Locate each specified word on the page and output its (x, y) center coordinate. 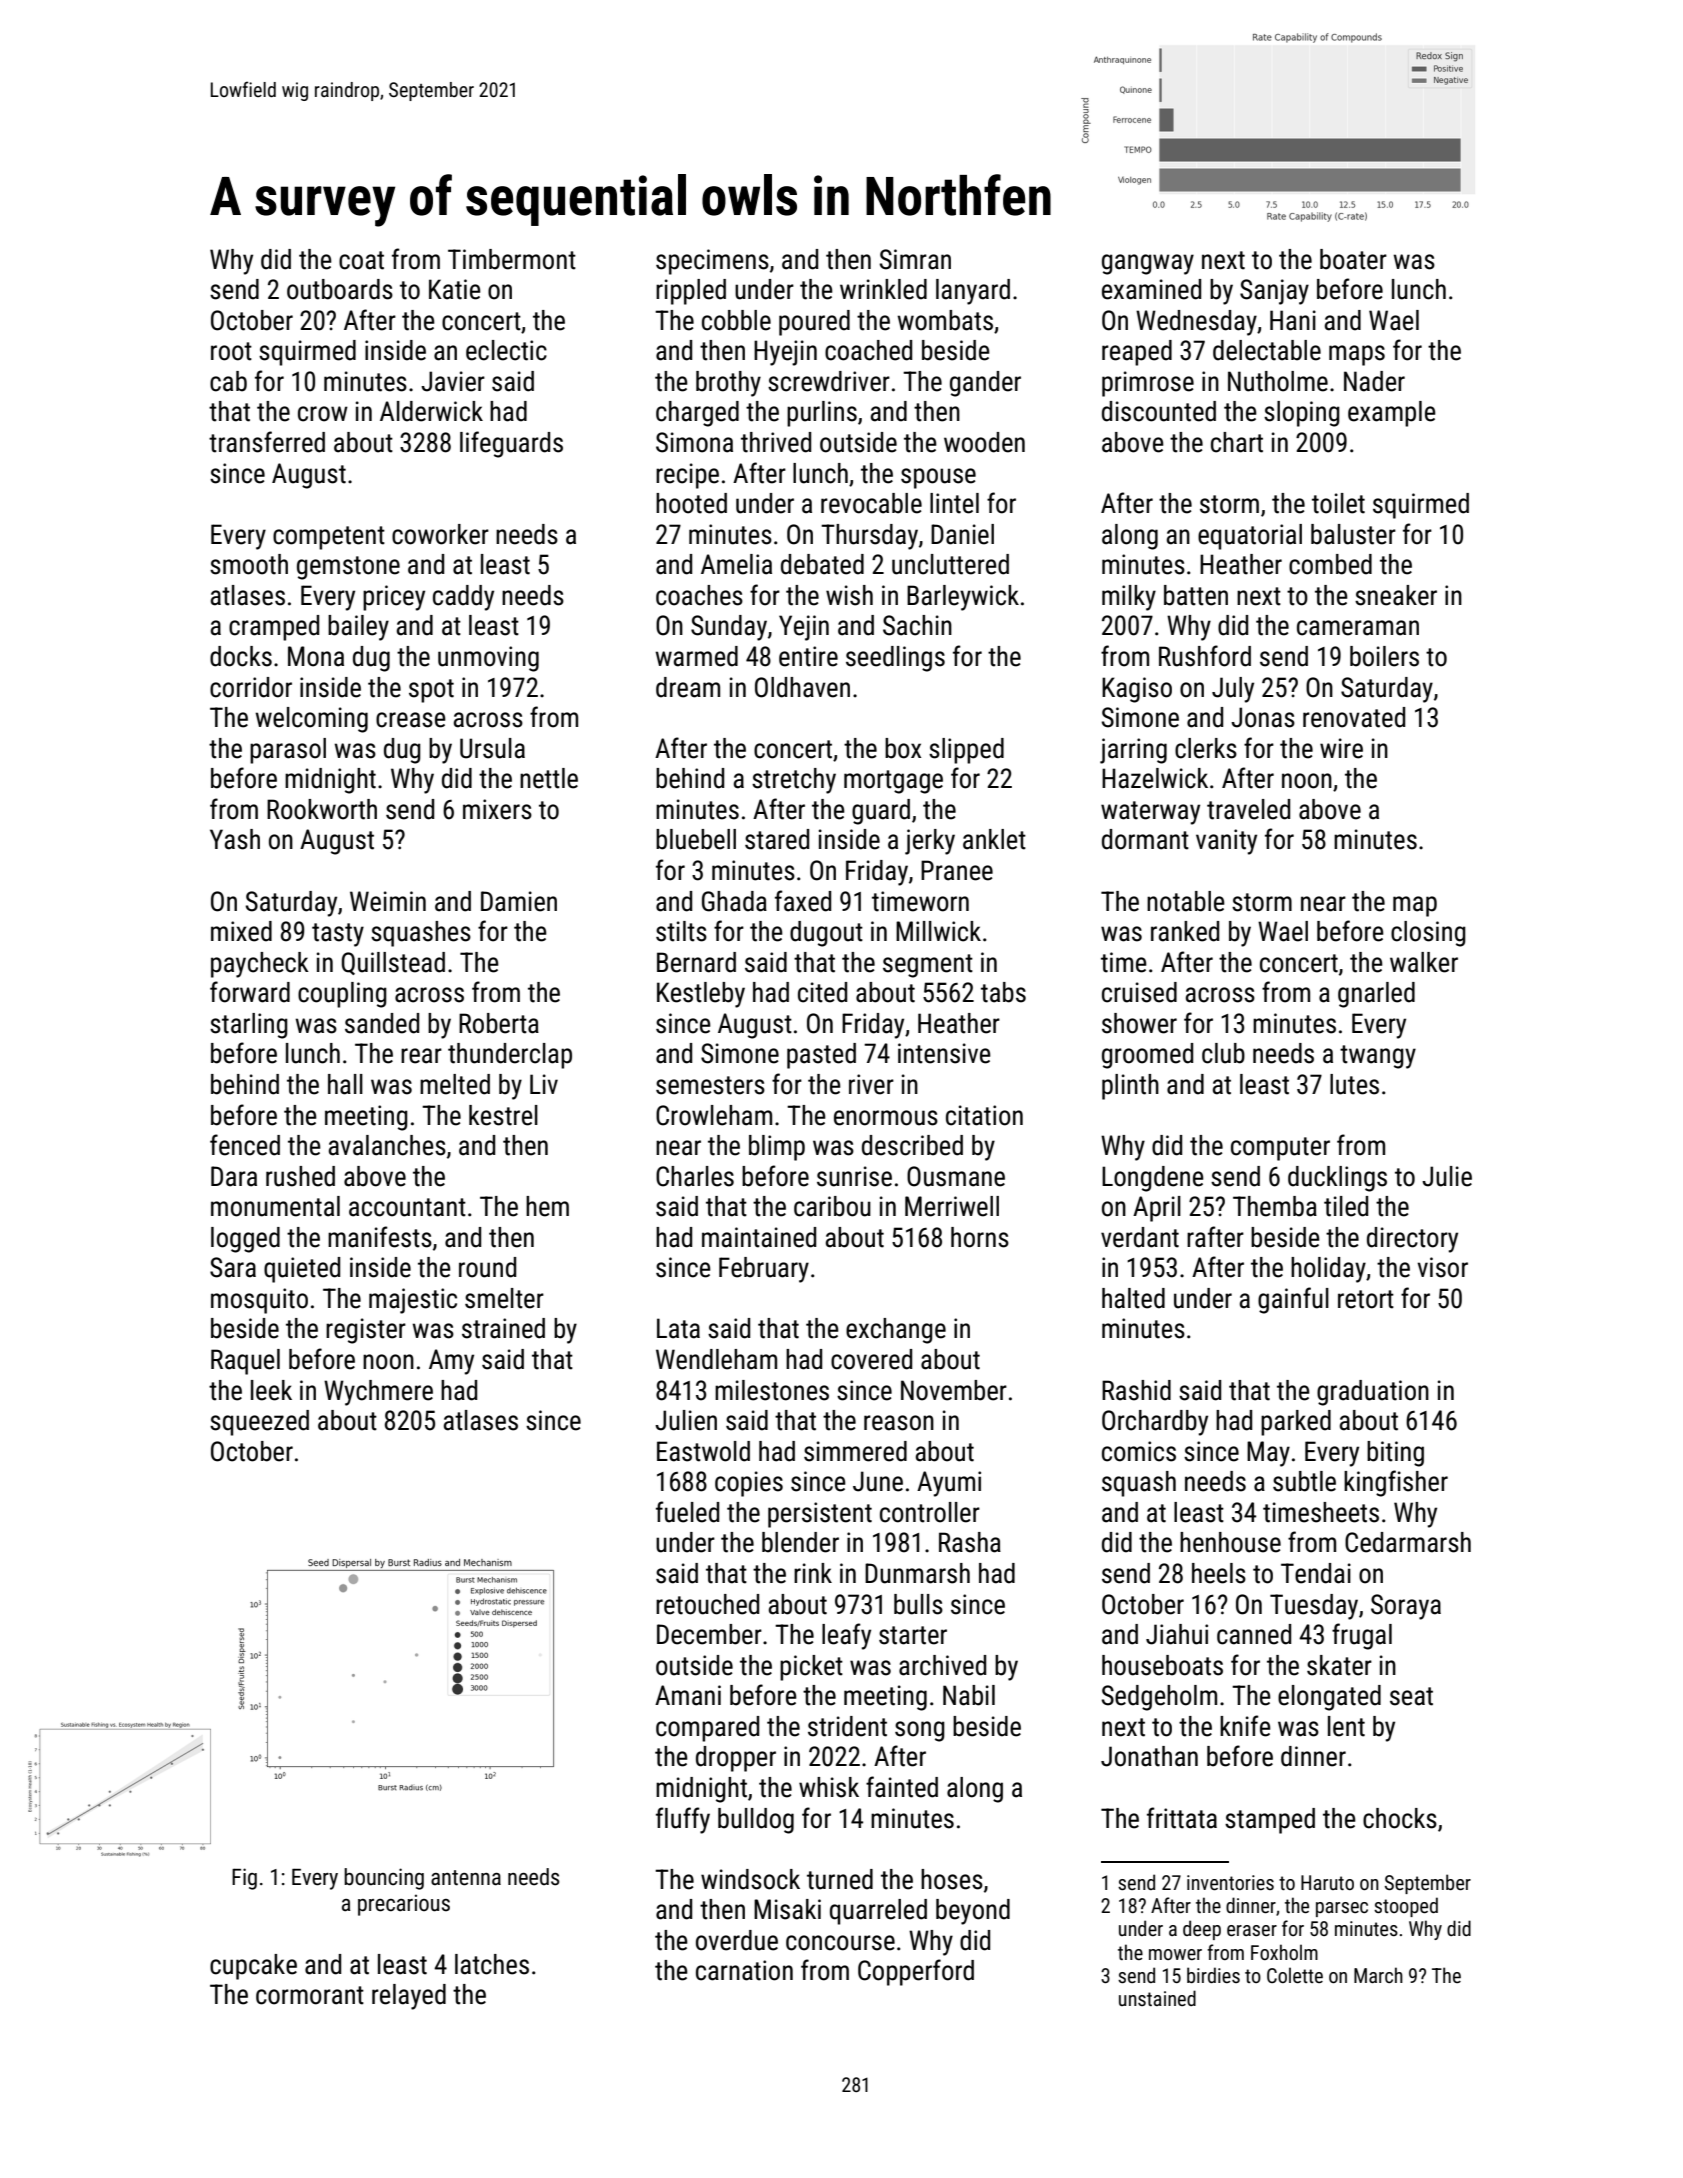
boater (1353, 259)
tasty (338, 935)
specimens (712, 262)
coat (361, 260)
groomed (1147, 1056)
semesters (710, 1085)
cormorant (310, 1995)
